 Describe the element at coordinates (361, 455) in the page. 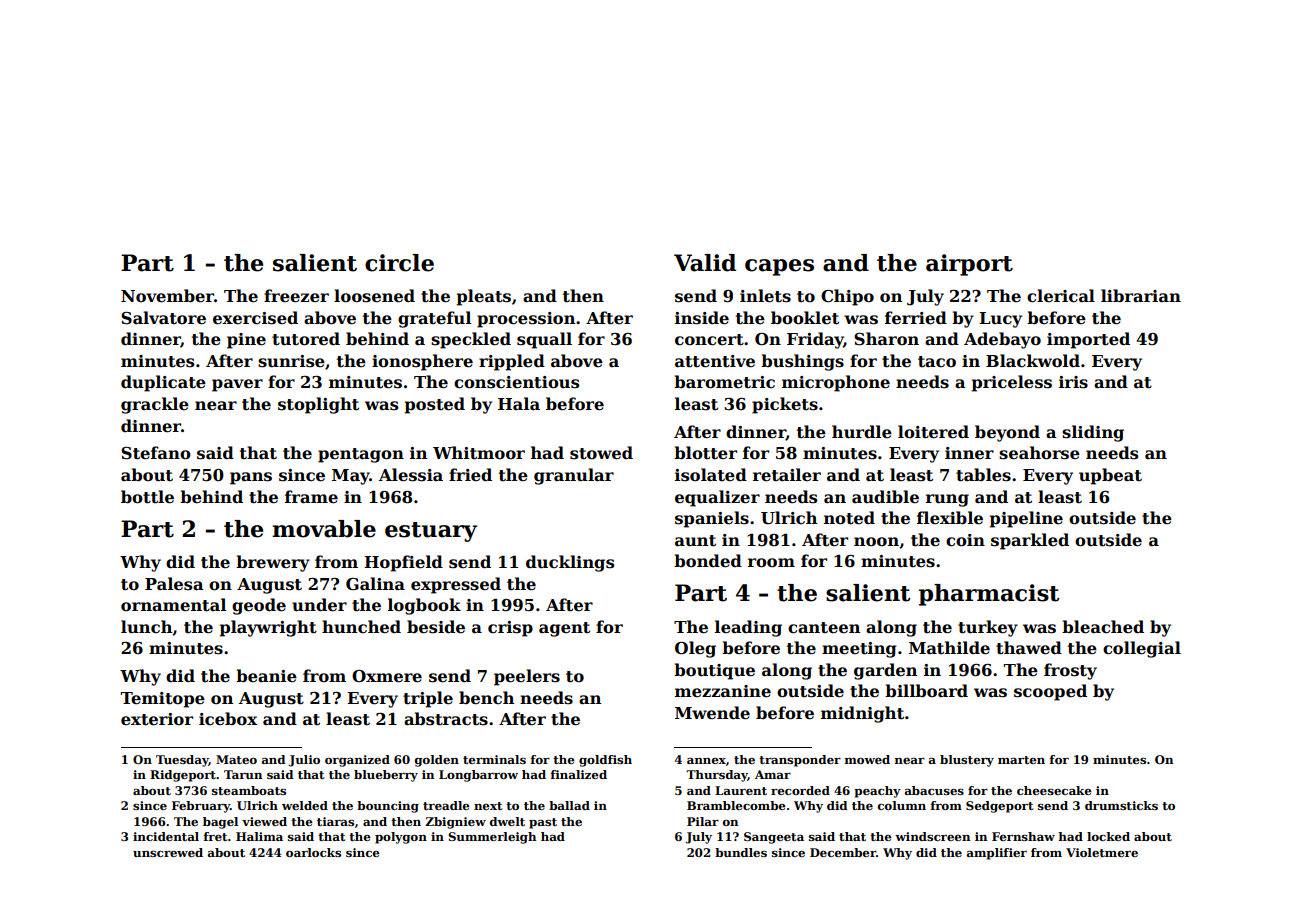

I see `pentagon` at that location.
